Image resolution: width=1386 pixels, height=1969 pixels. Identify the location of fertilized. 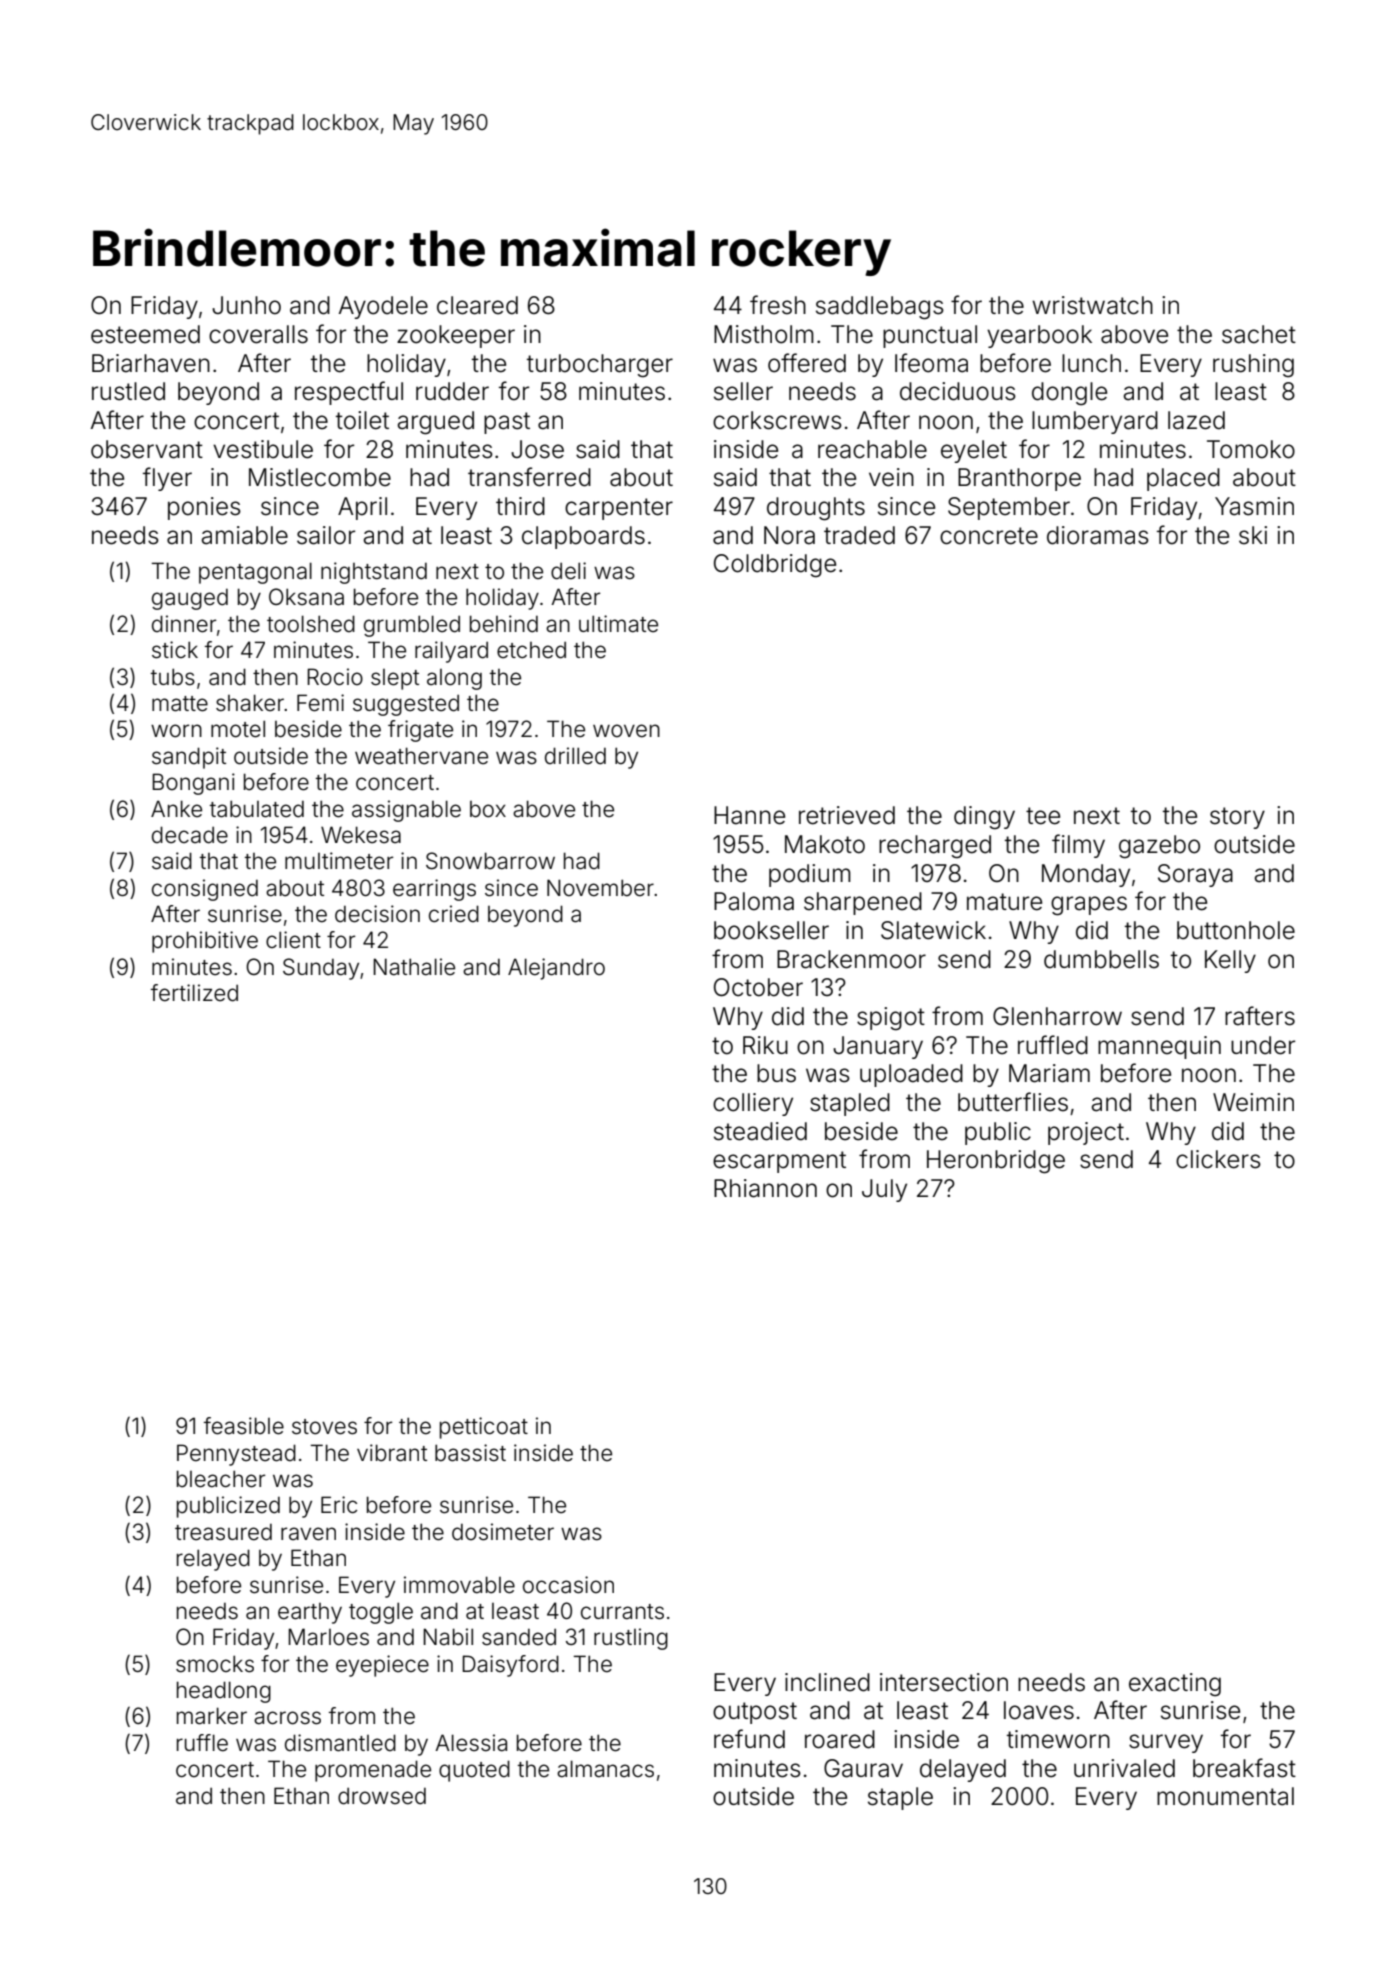
(194, 993).
